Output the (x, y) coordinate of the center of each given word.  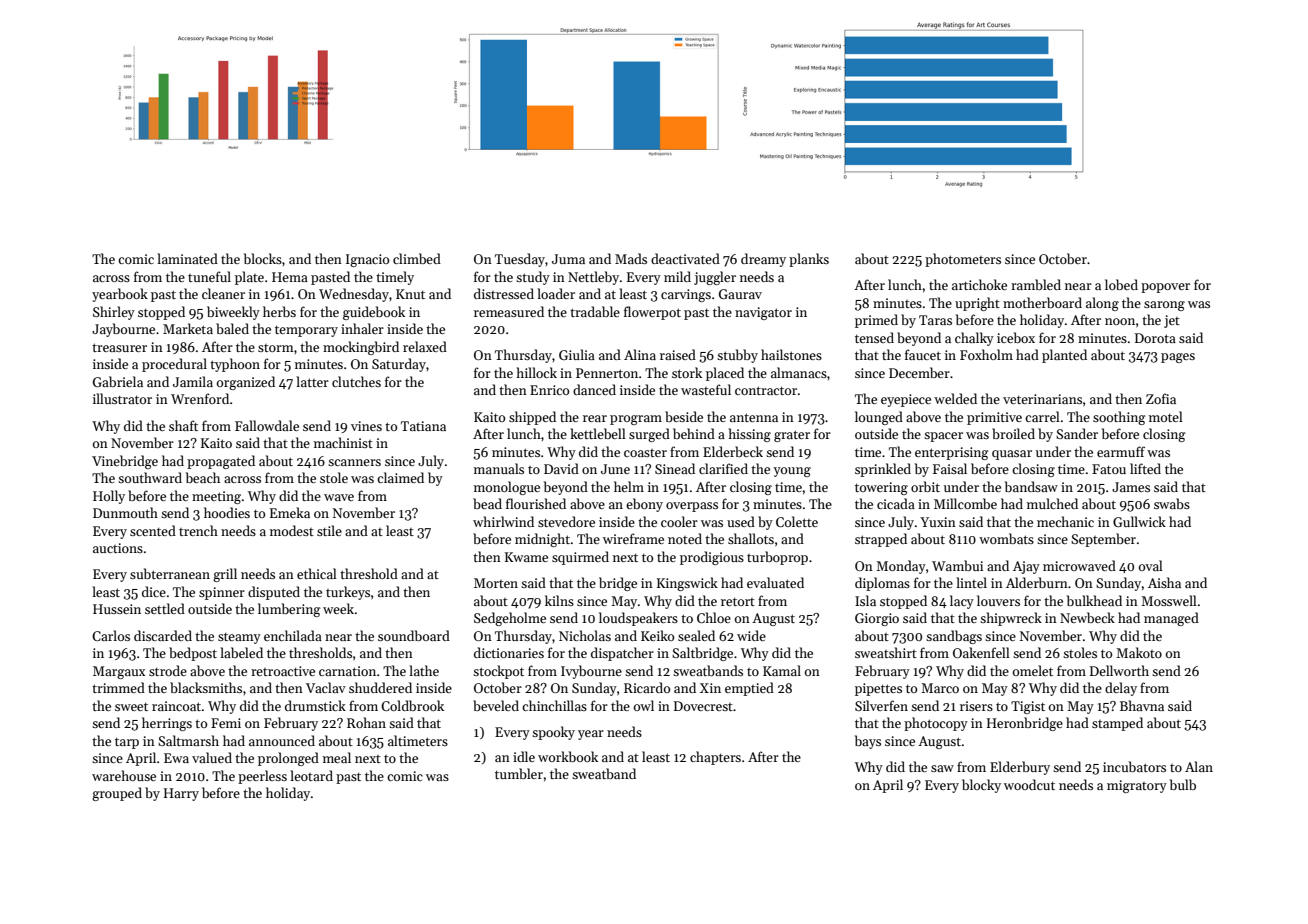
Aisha (1164, 582)
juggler (715, 278)
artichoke (979, 284)
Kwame (526, 557)
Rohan (366, 722)
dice (154, 591)
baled (232, 328)
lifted (1145, 468)
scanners (354, 462)
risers (976, 706)
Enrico (549, 390)
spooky (553, 733)
